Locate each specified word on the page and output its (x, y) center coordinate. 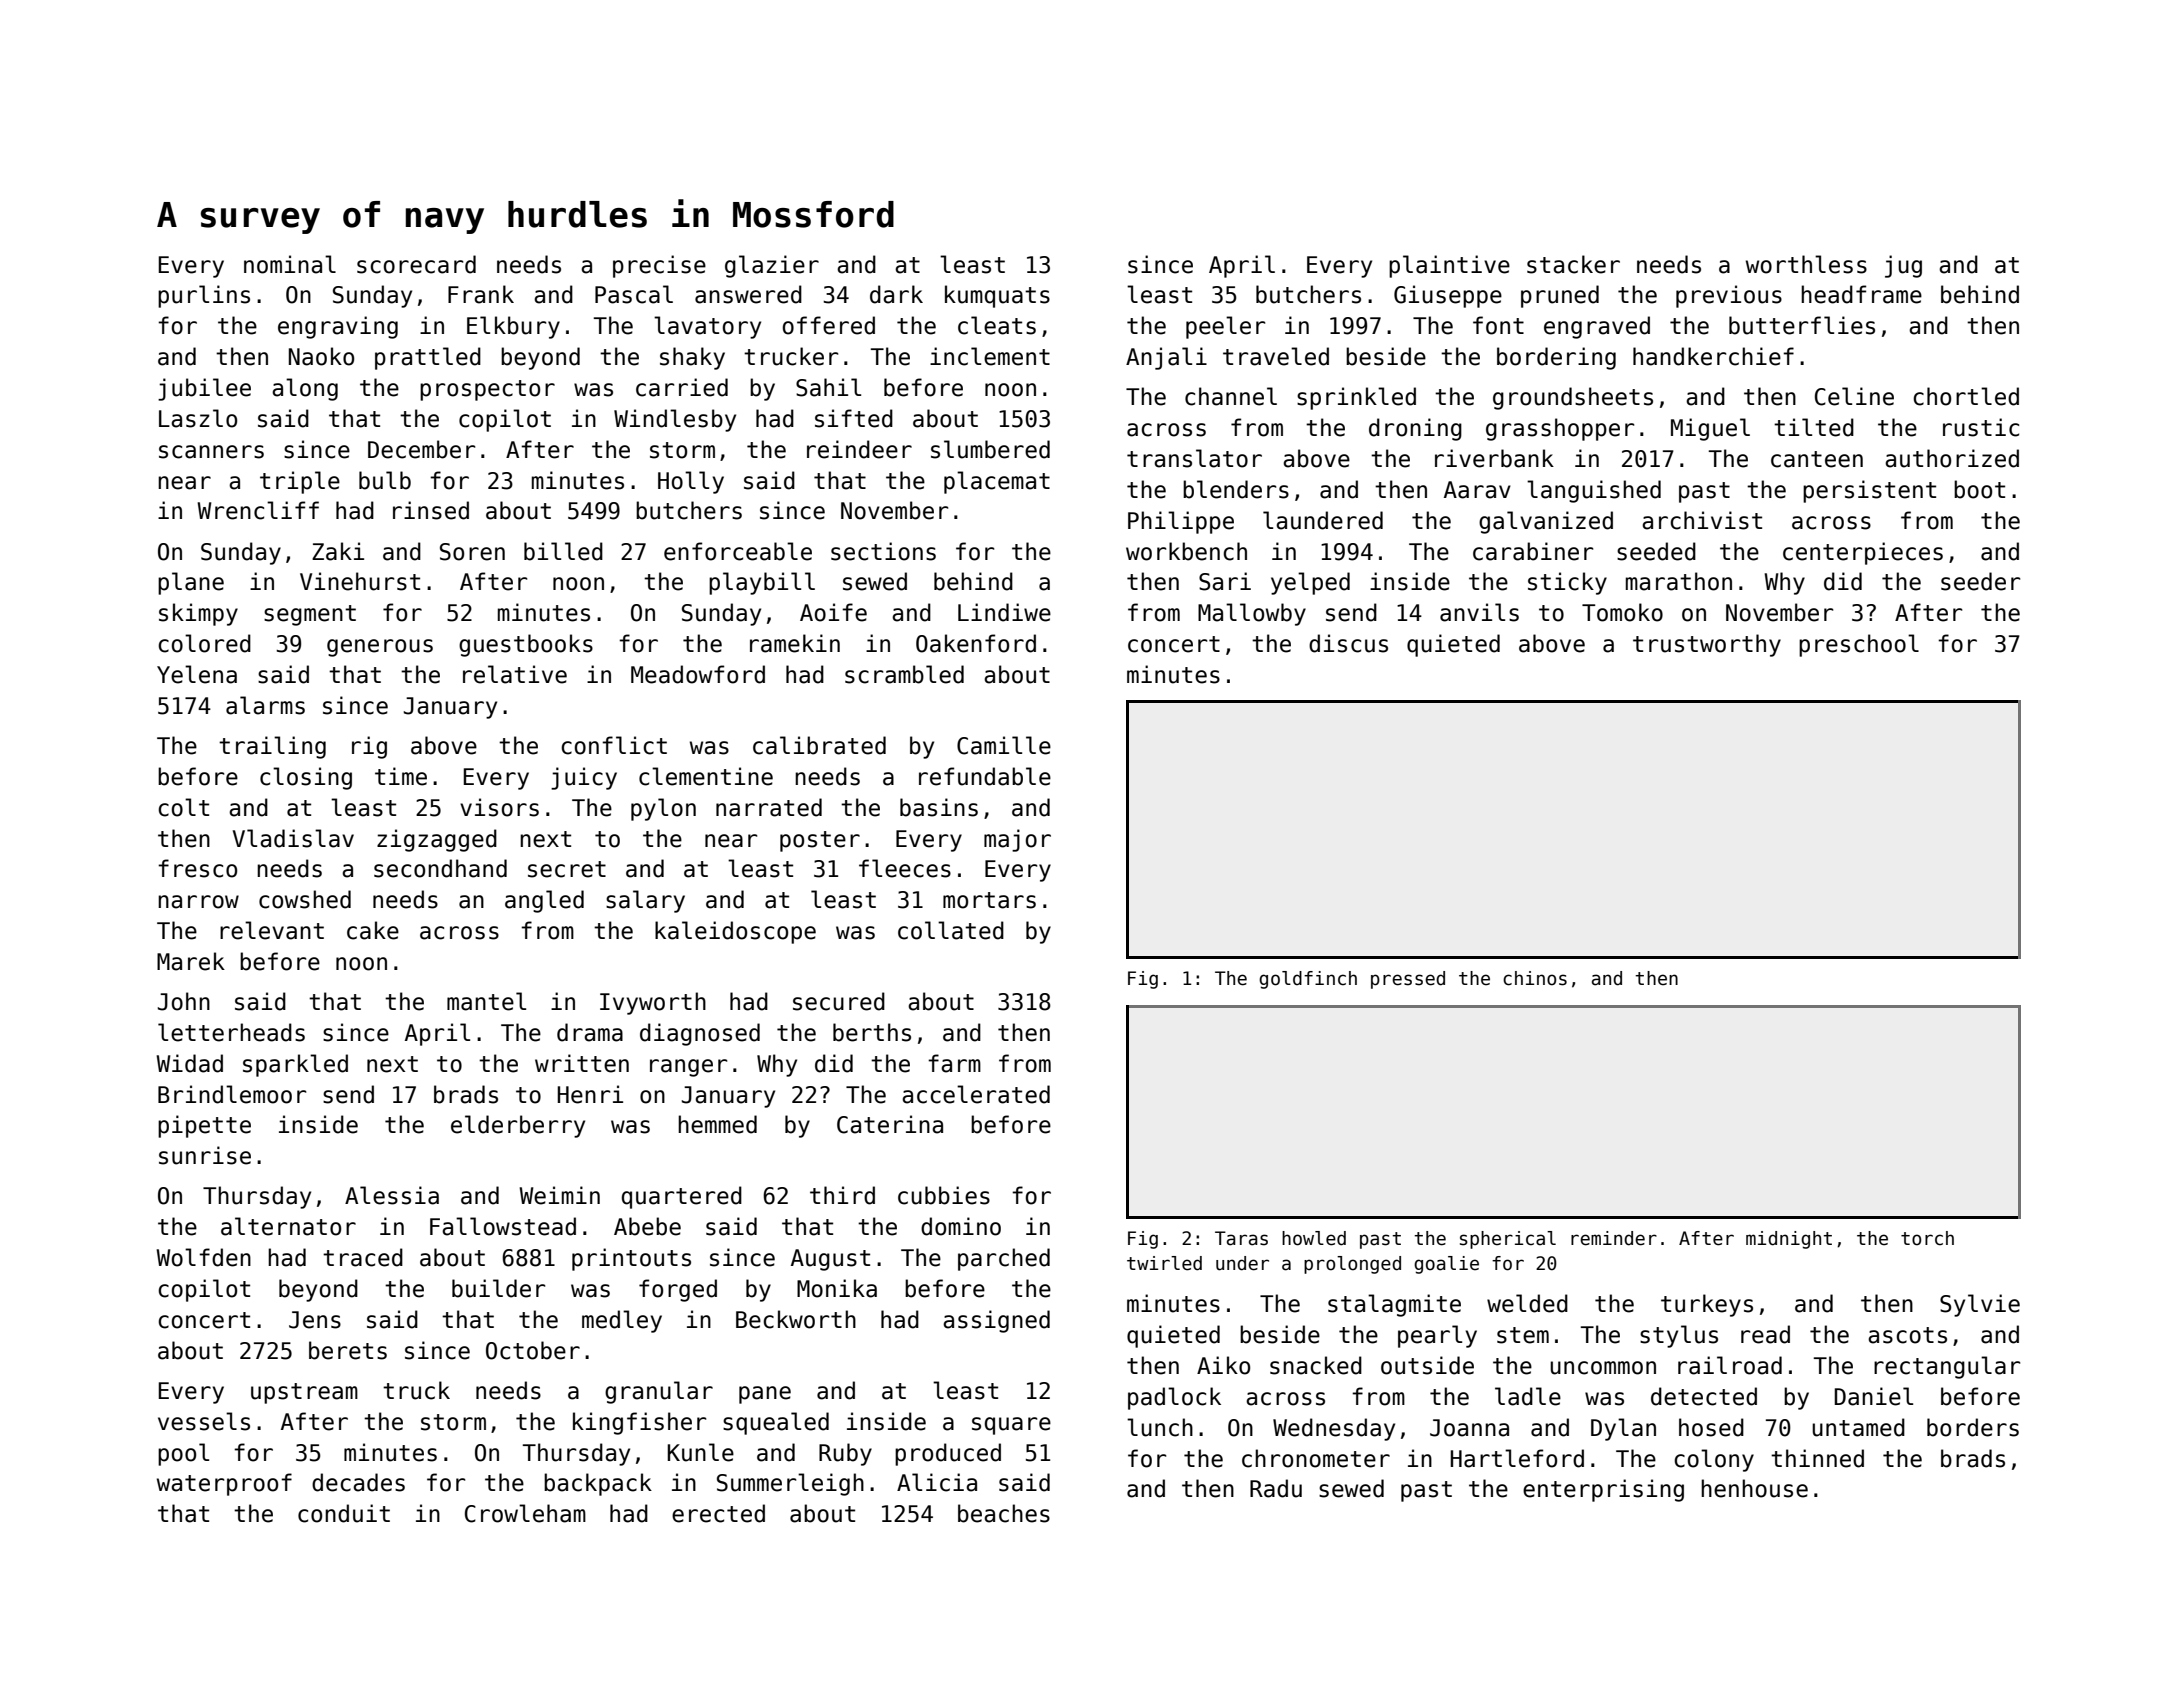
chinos (1535, 978)
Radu (1276, 1488)
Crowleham (525, 1513)
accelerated (976, 1094)
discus (1348, 643)
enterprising (1603, 1490)
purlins (204, 296)
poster (820, 841)
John (184, 1001)
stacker (1573, 264)
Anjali (1166, 358)
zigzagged (437, 840)
